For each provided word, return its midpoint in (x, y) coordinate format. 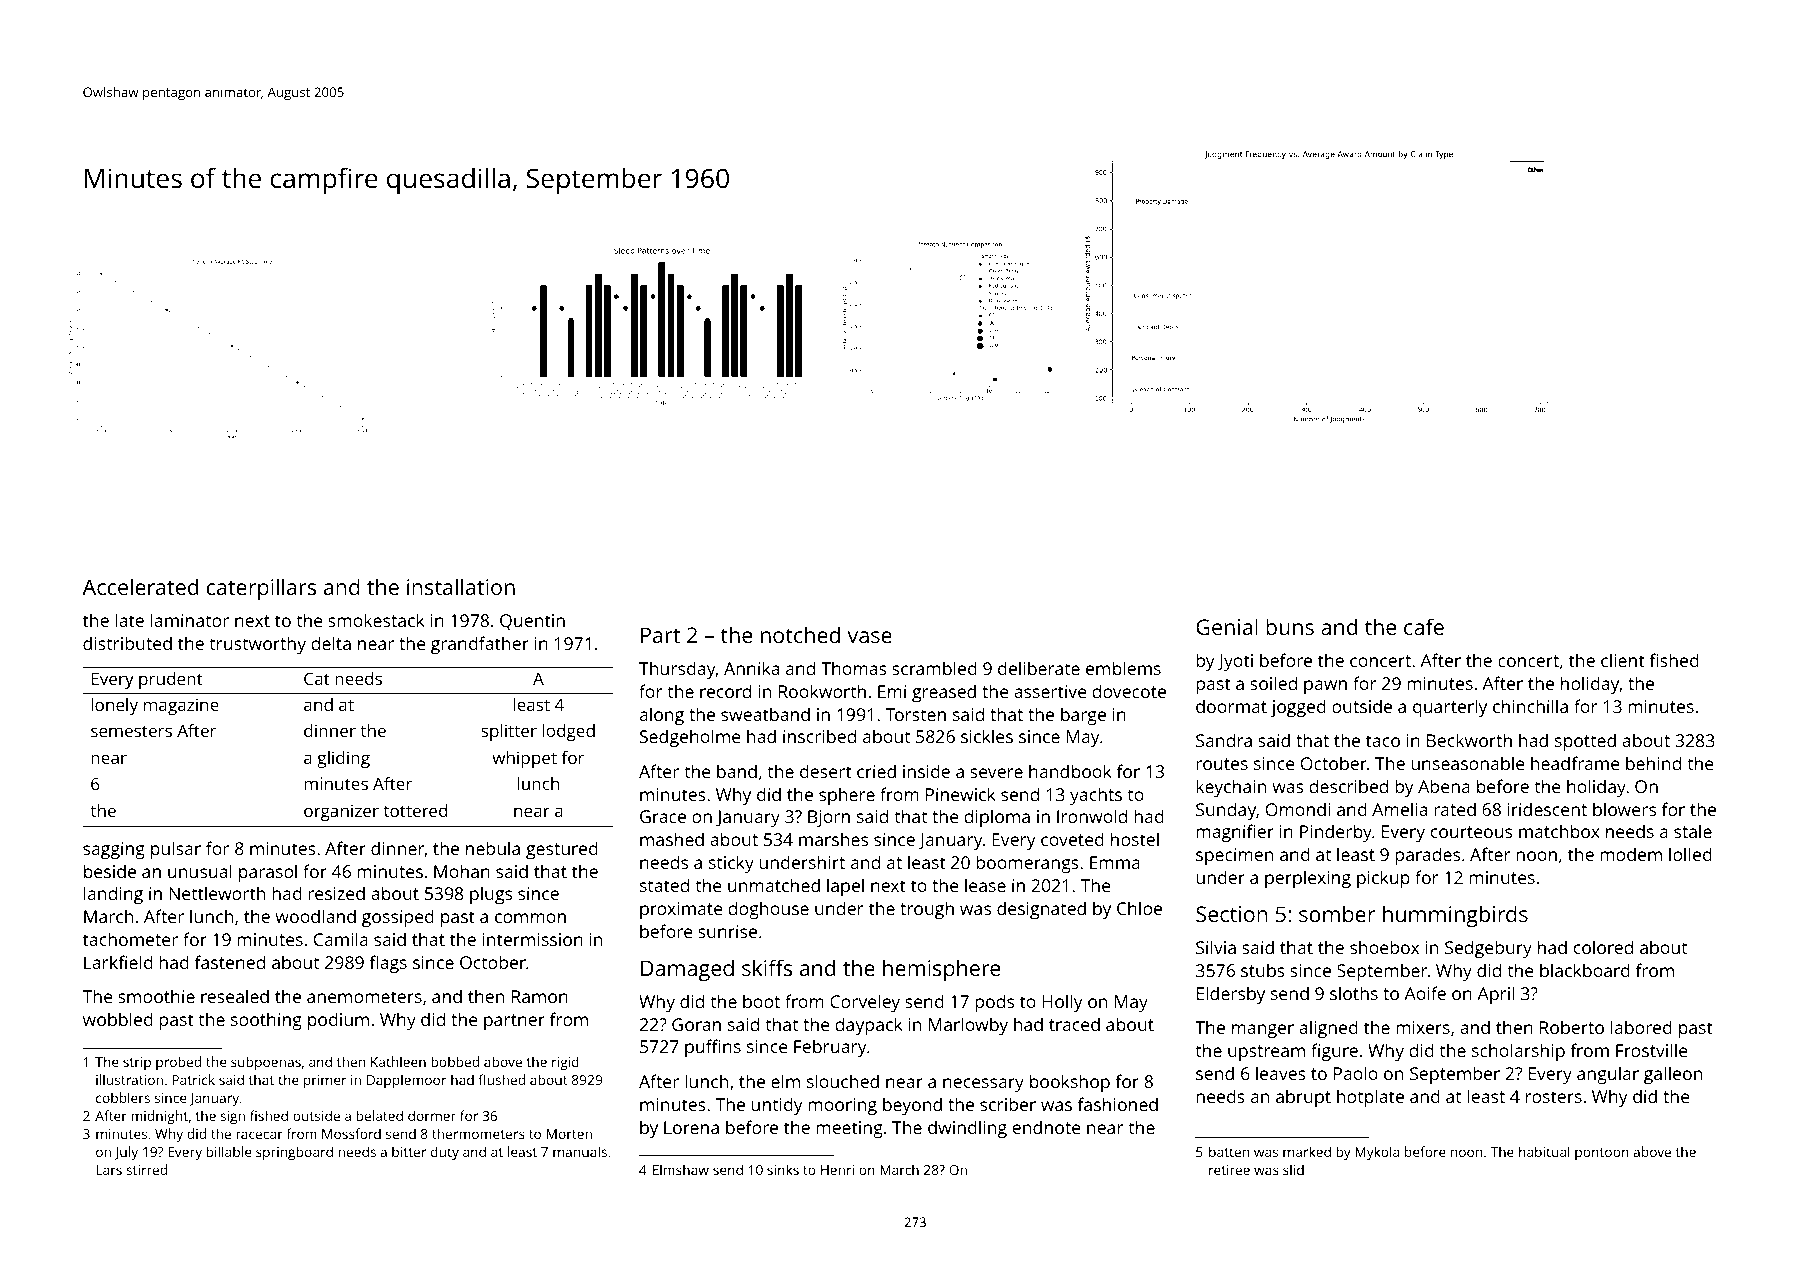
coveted (1072, 839)
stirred (146, 1169)
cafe (1424, 626)
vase (870, 637)
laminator (189, 620)
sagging (114, 850)
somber (1337, 913)
